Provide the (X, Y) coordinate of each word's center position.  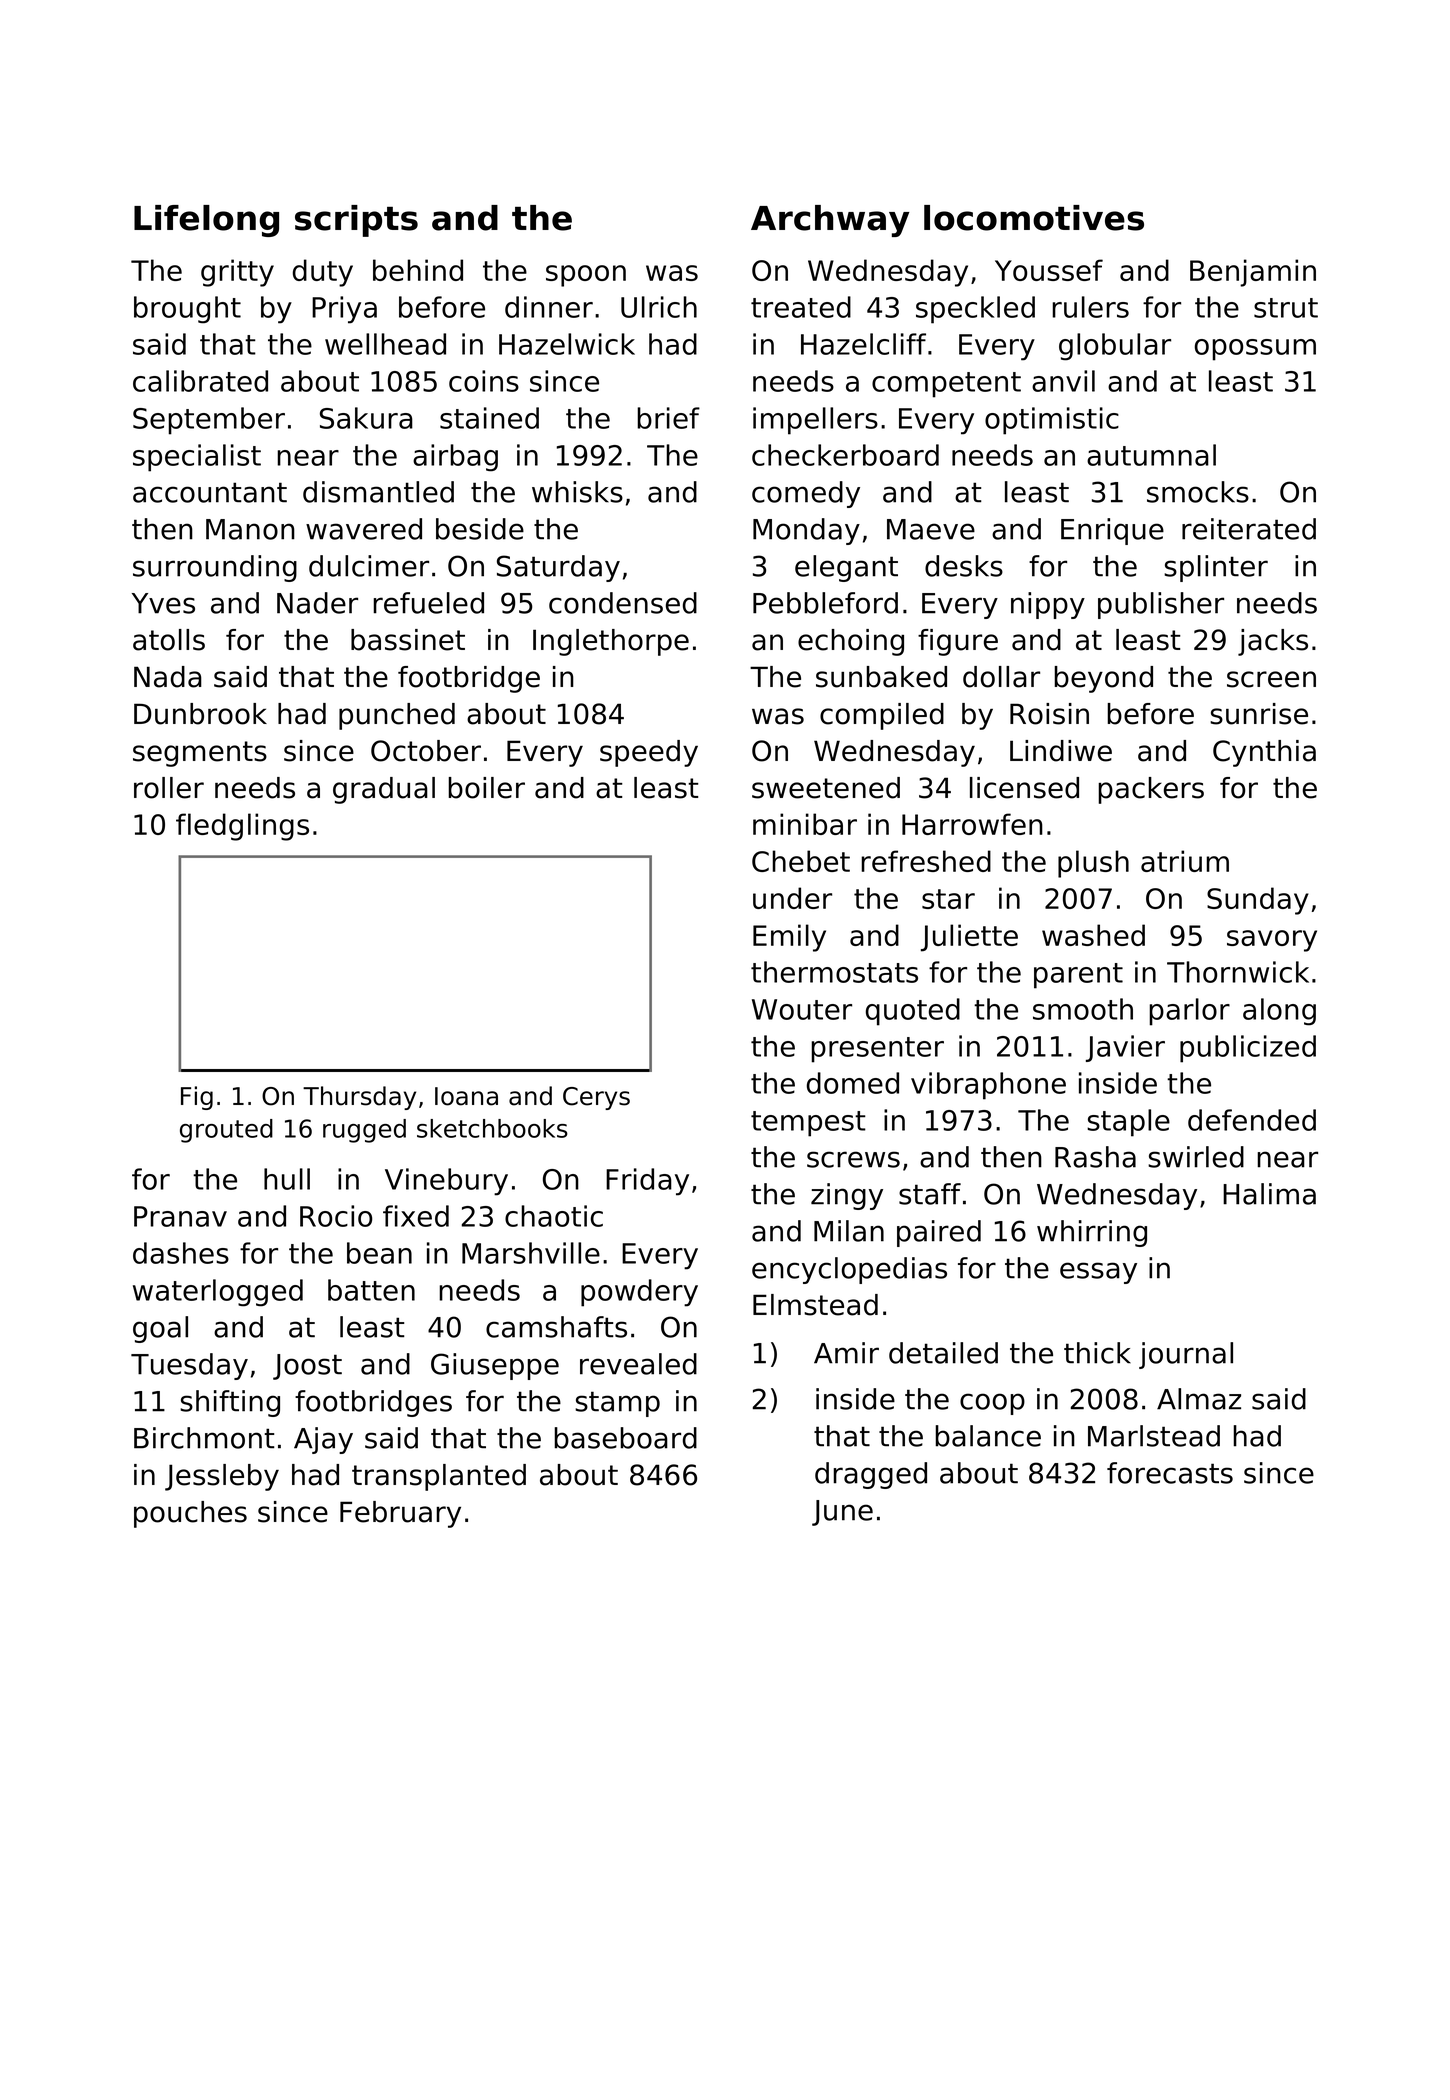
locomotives (1034, 218)
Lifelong (206, 221)
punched (397, 716)
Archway (830, 221)
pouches (190, 1514)
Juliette (969, 938)
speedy (649, 753)
